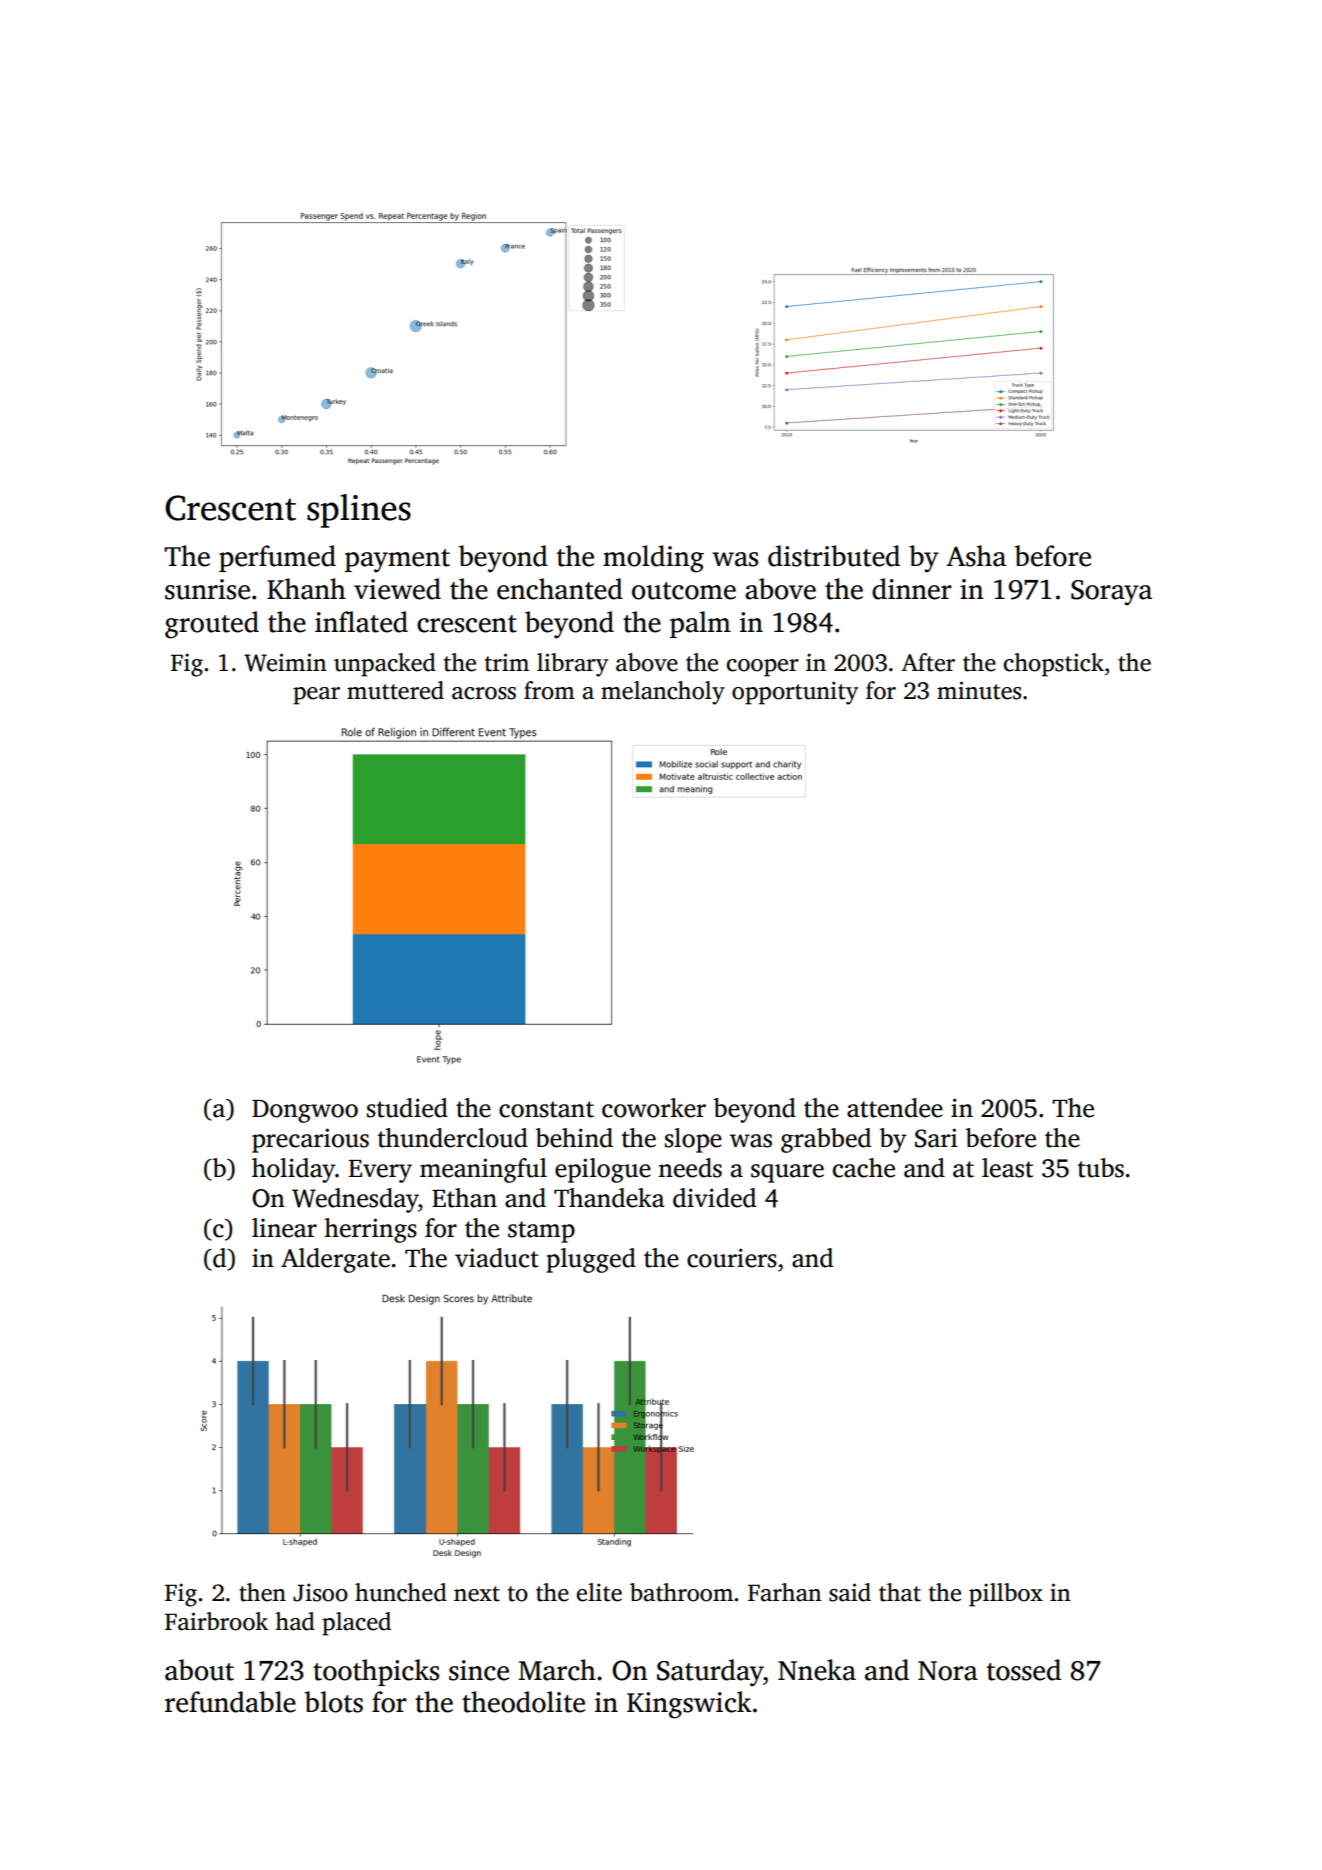 The width and height of the screenshot is (1322, 1870). What do you see at coordinates (334, 1702) in the screenshot?
I see `blots` at bounding box center [334, 1702].
